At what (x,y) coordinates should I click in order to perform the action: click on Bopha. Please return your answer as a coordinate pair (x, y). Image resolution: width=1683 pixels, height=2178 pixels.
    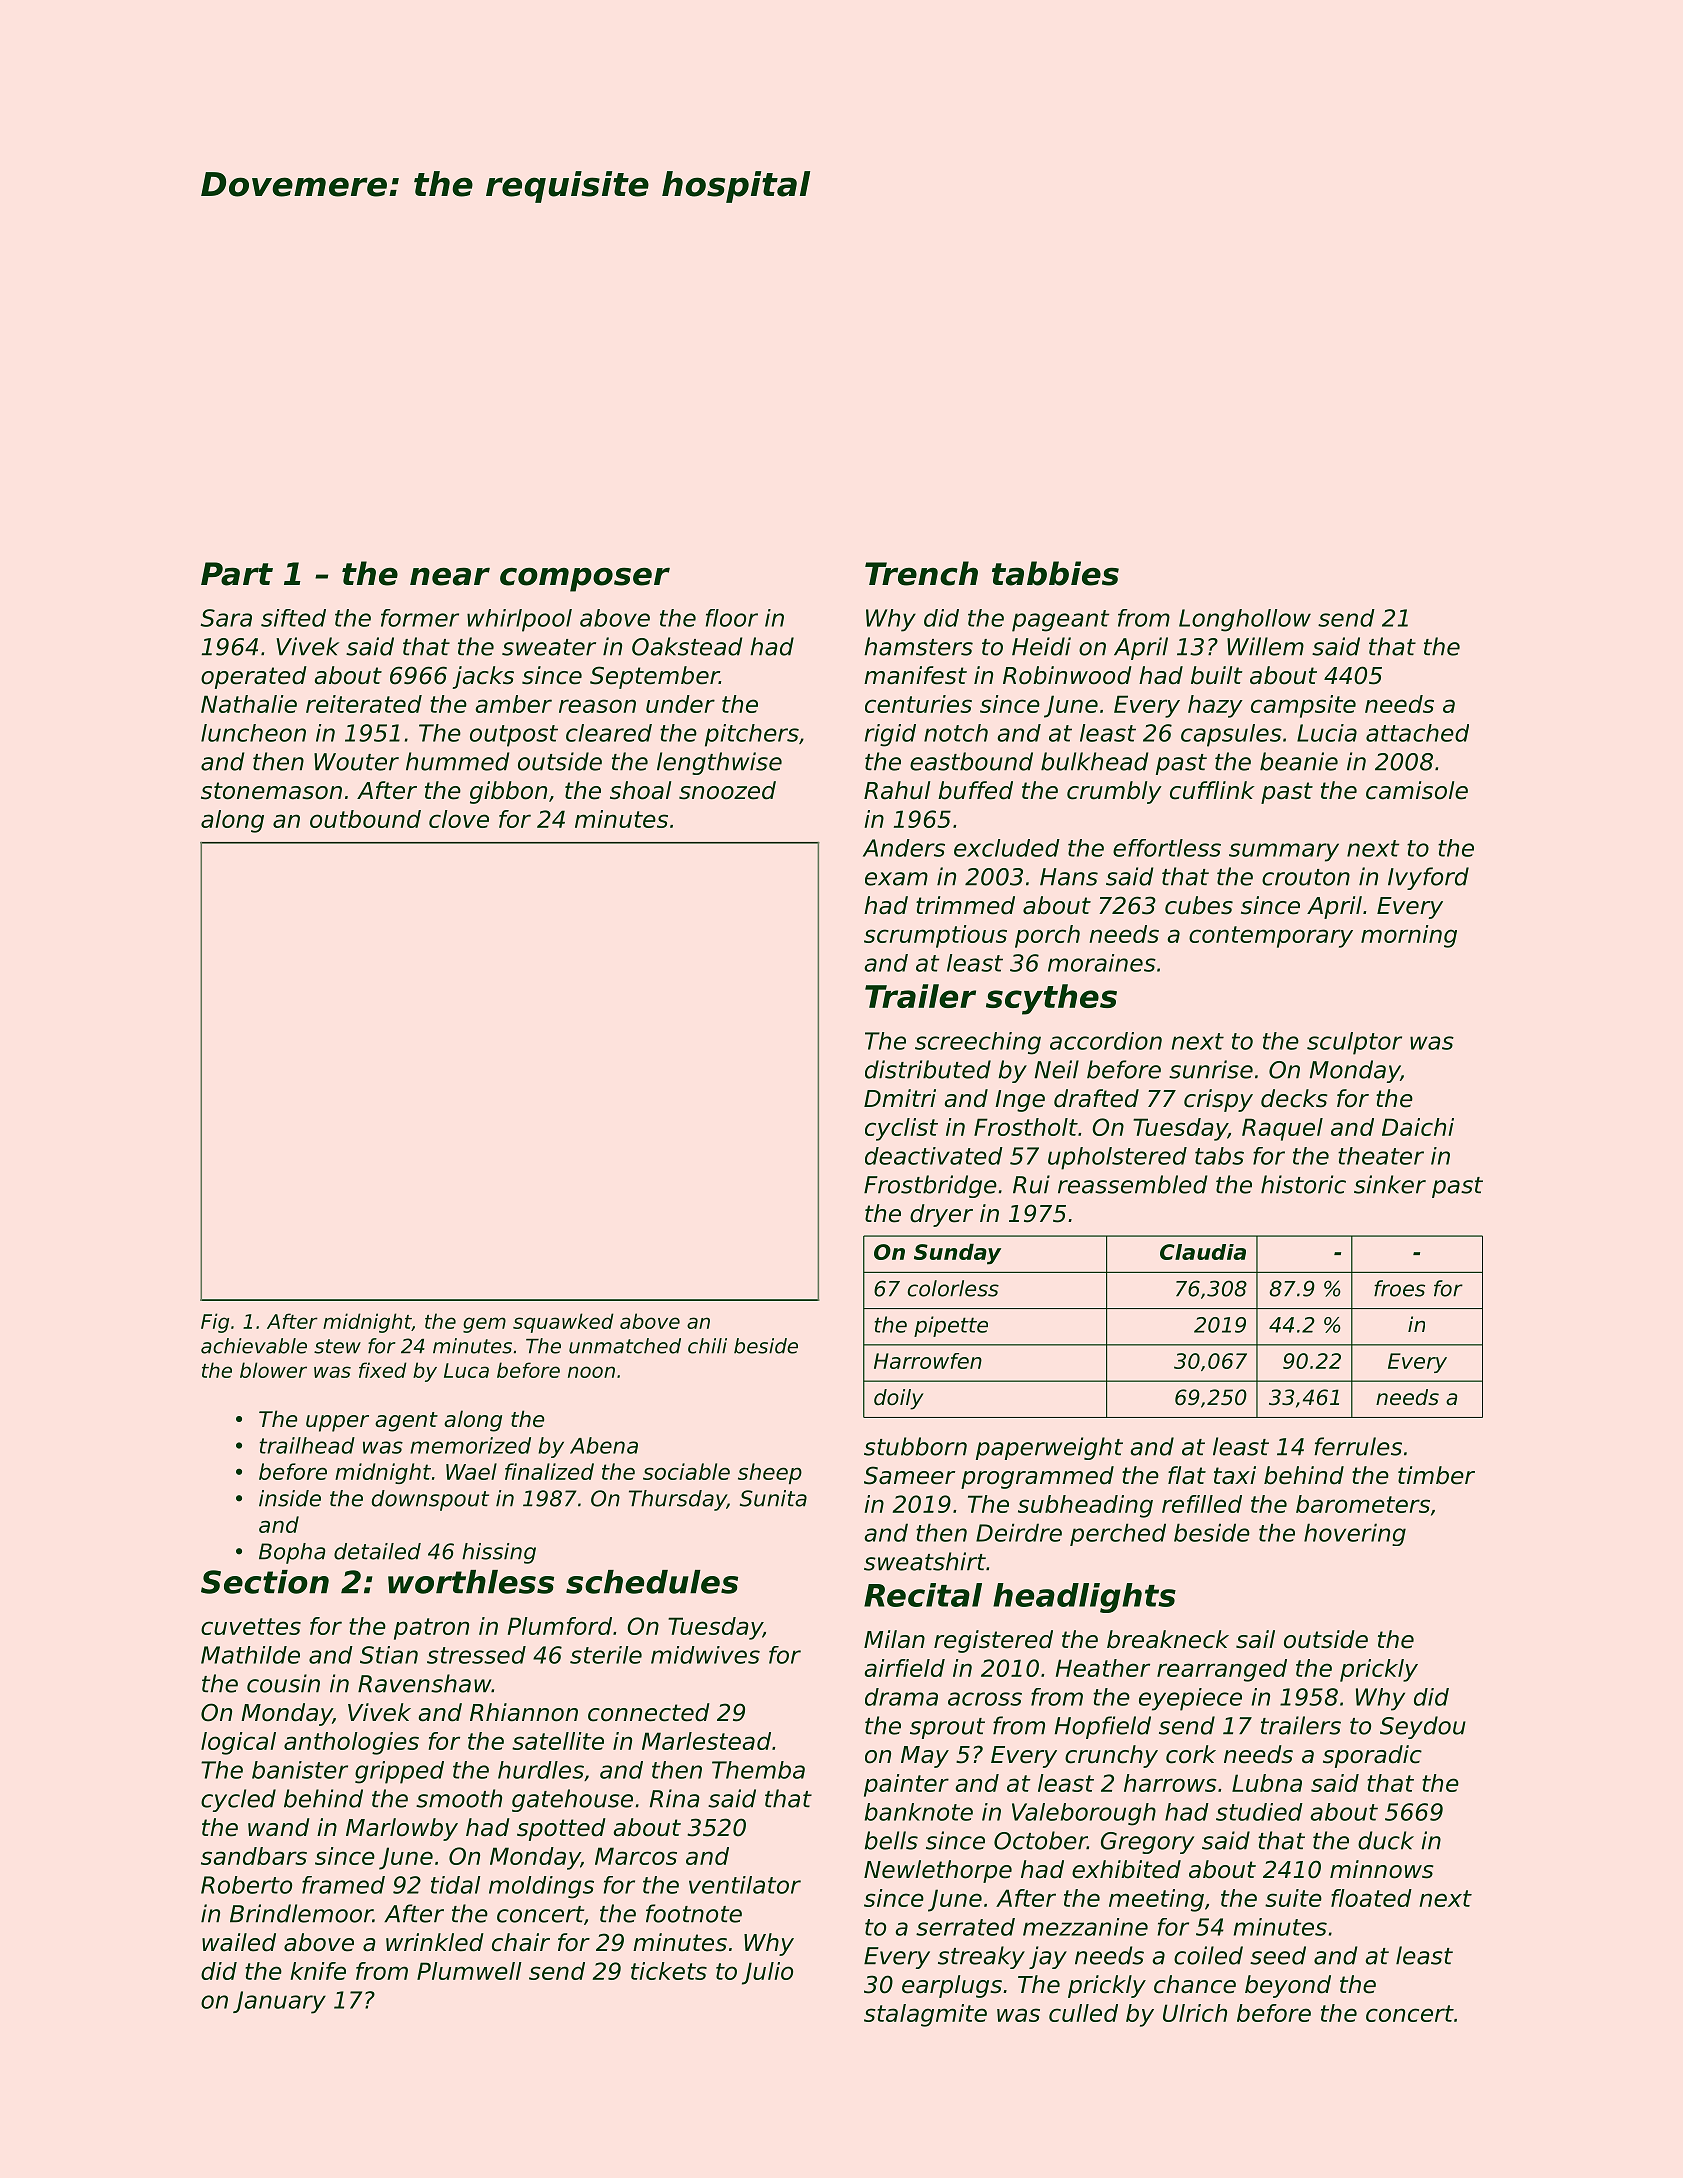
    Looking at the image, I should click on (292, 1553).
